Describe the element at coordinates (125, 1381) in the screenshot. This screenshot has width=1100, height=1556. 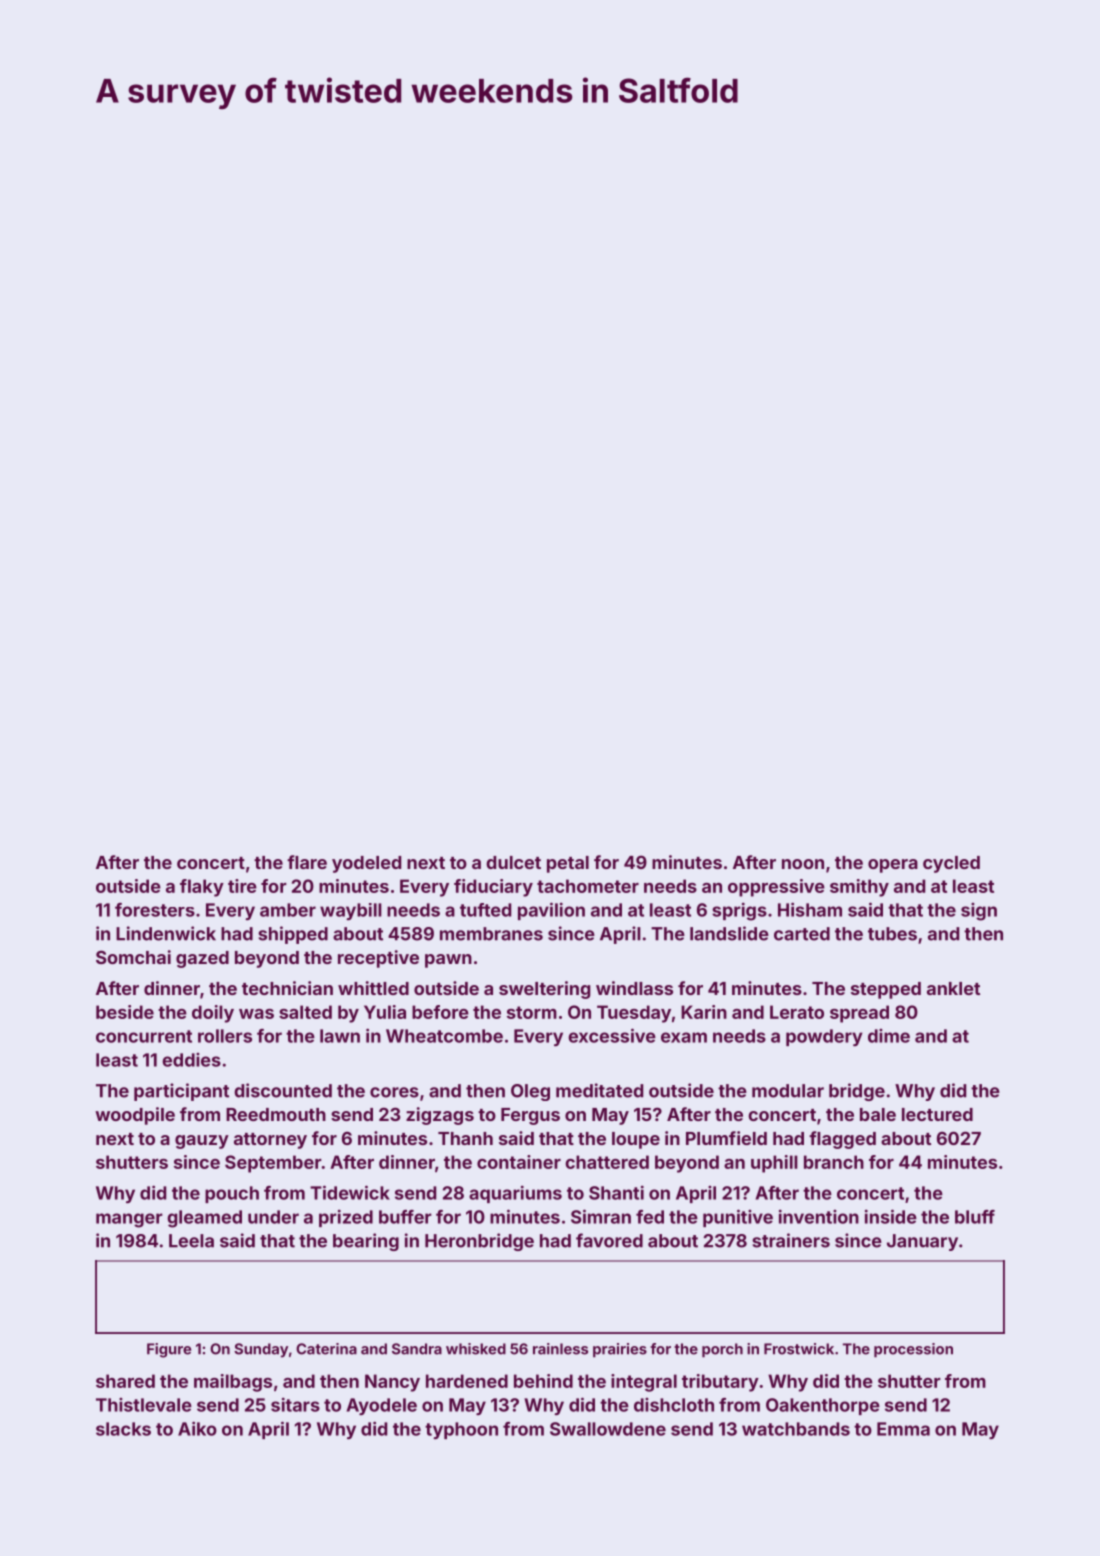
I see `shared` at that location.
